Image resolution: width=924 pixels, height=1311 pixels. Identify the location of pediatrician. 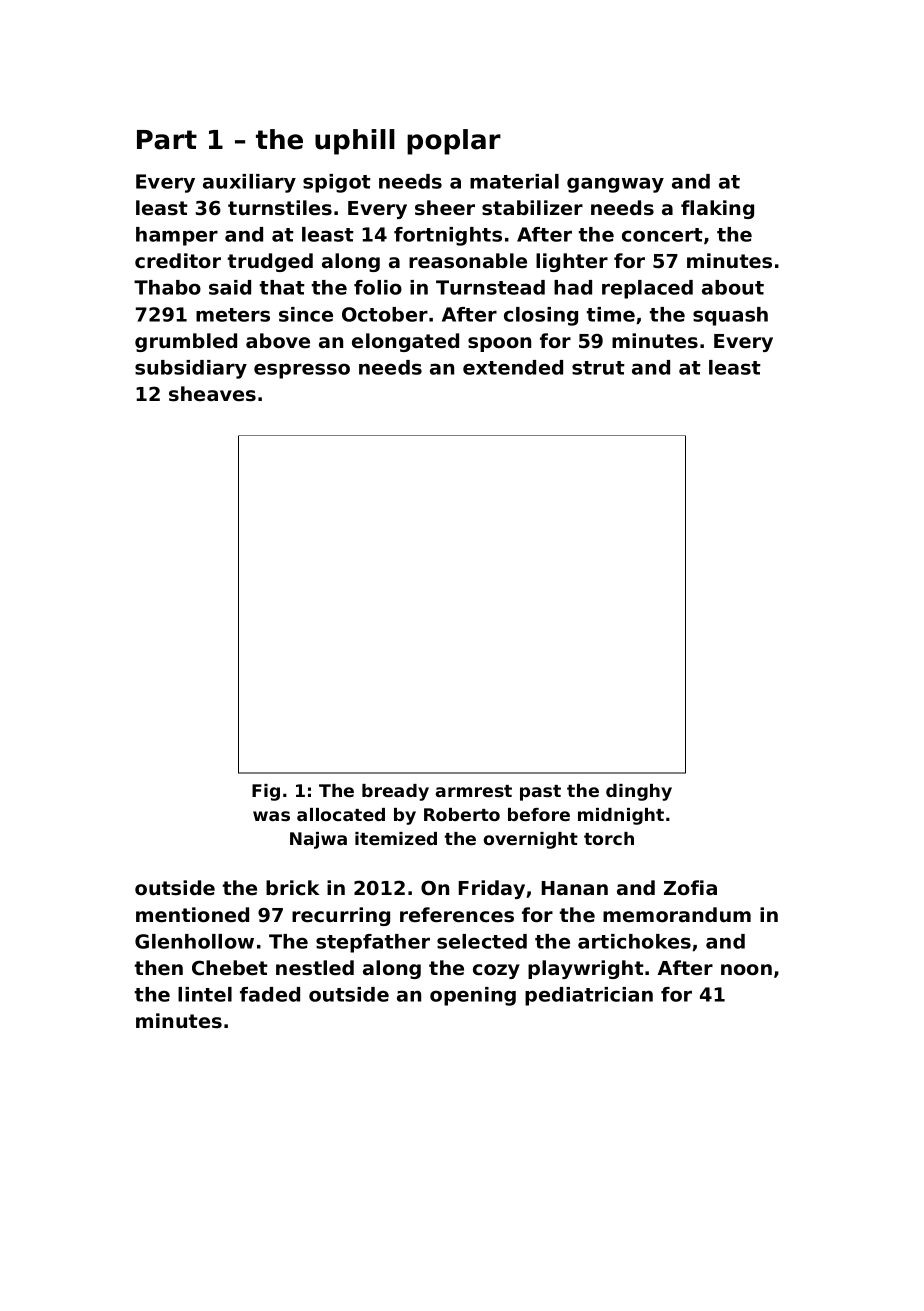
(589, 996).
